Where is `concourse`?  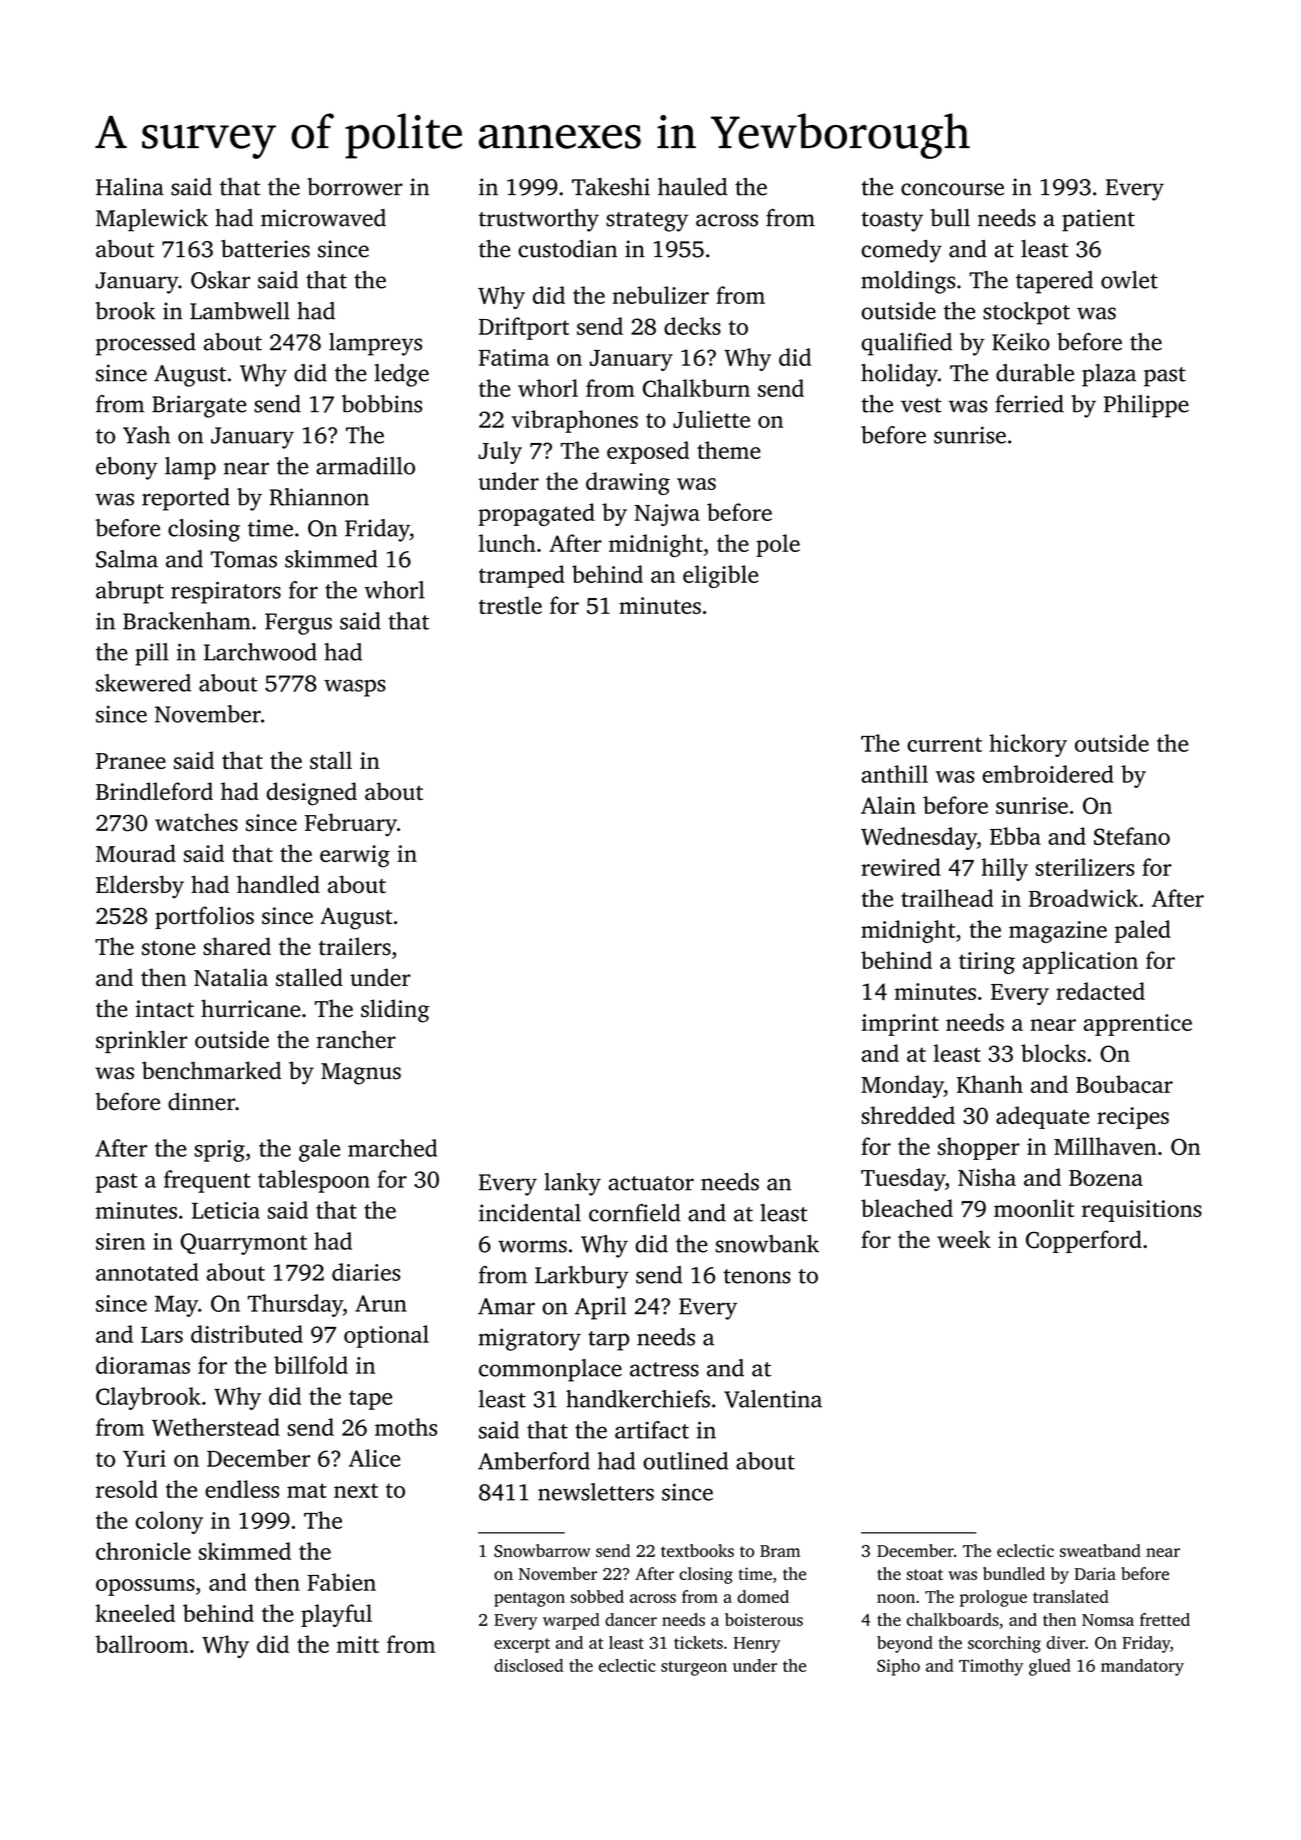 concourse is located at coordinates (952, 189).
